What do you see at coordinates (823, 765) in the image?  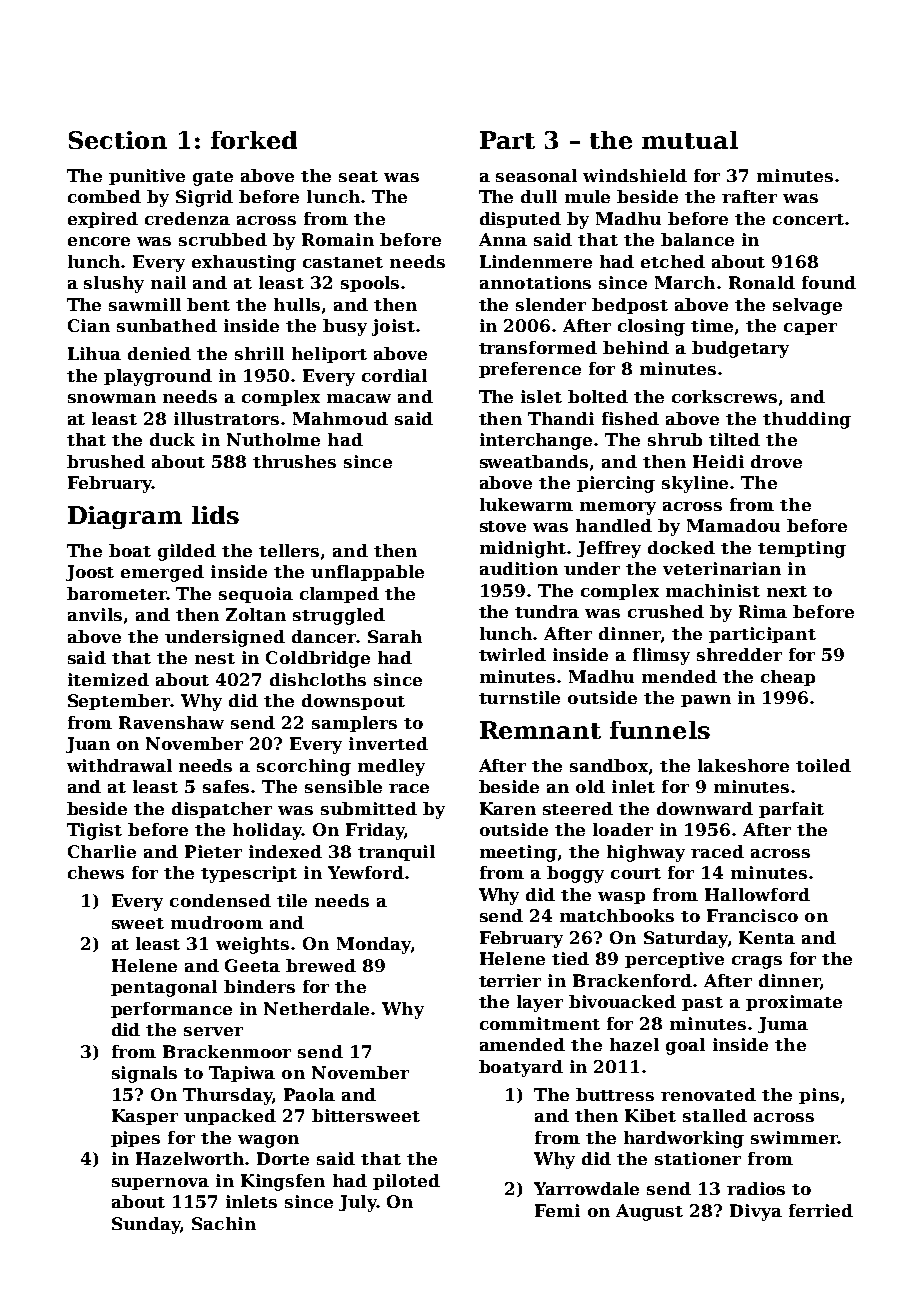 I see `toiled` at bounding box center [823, 765].
